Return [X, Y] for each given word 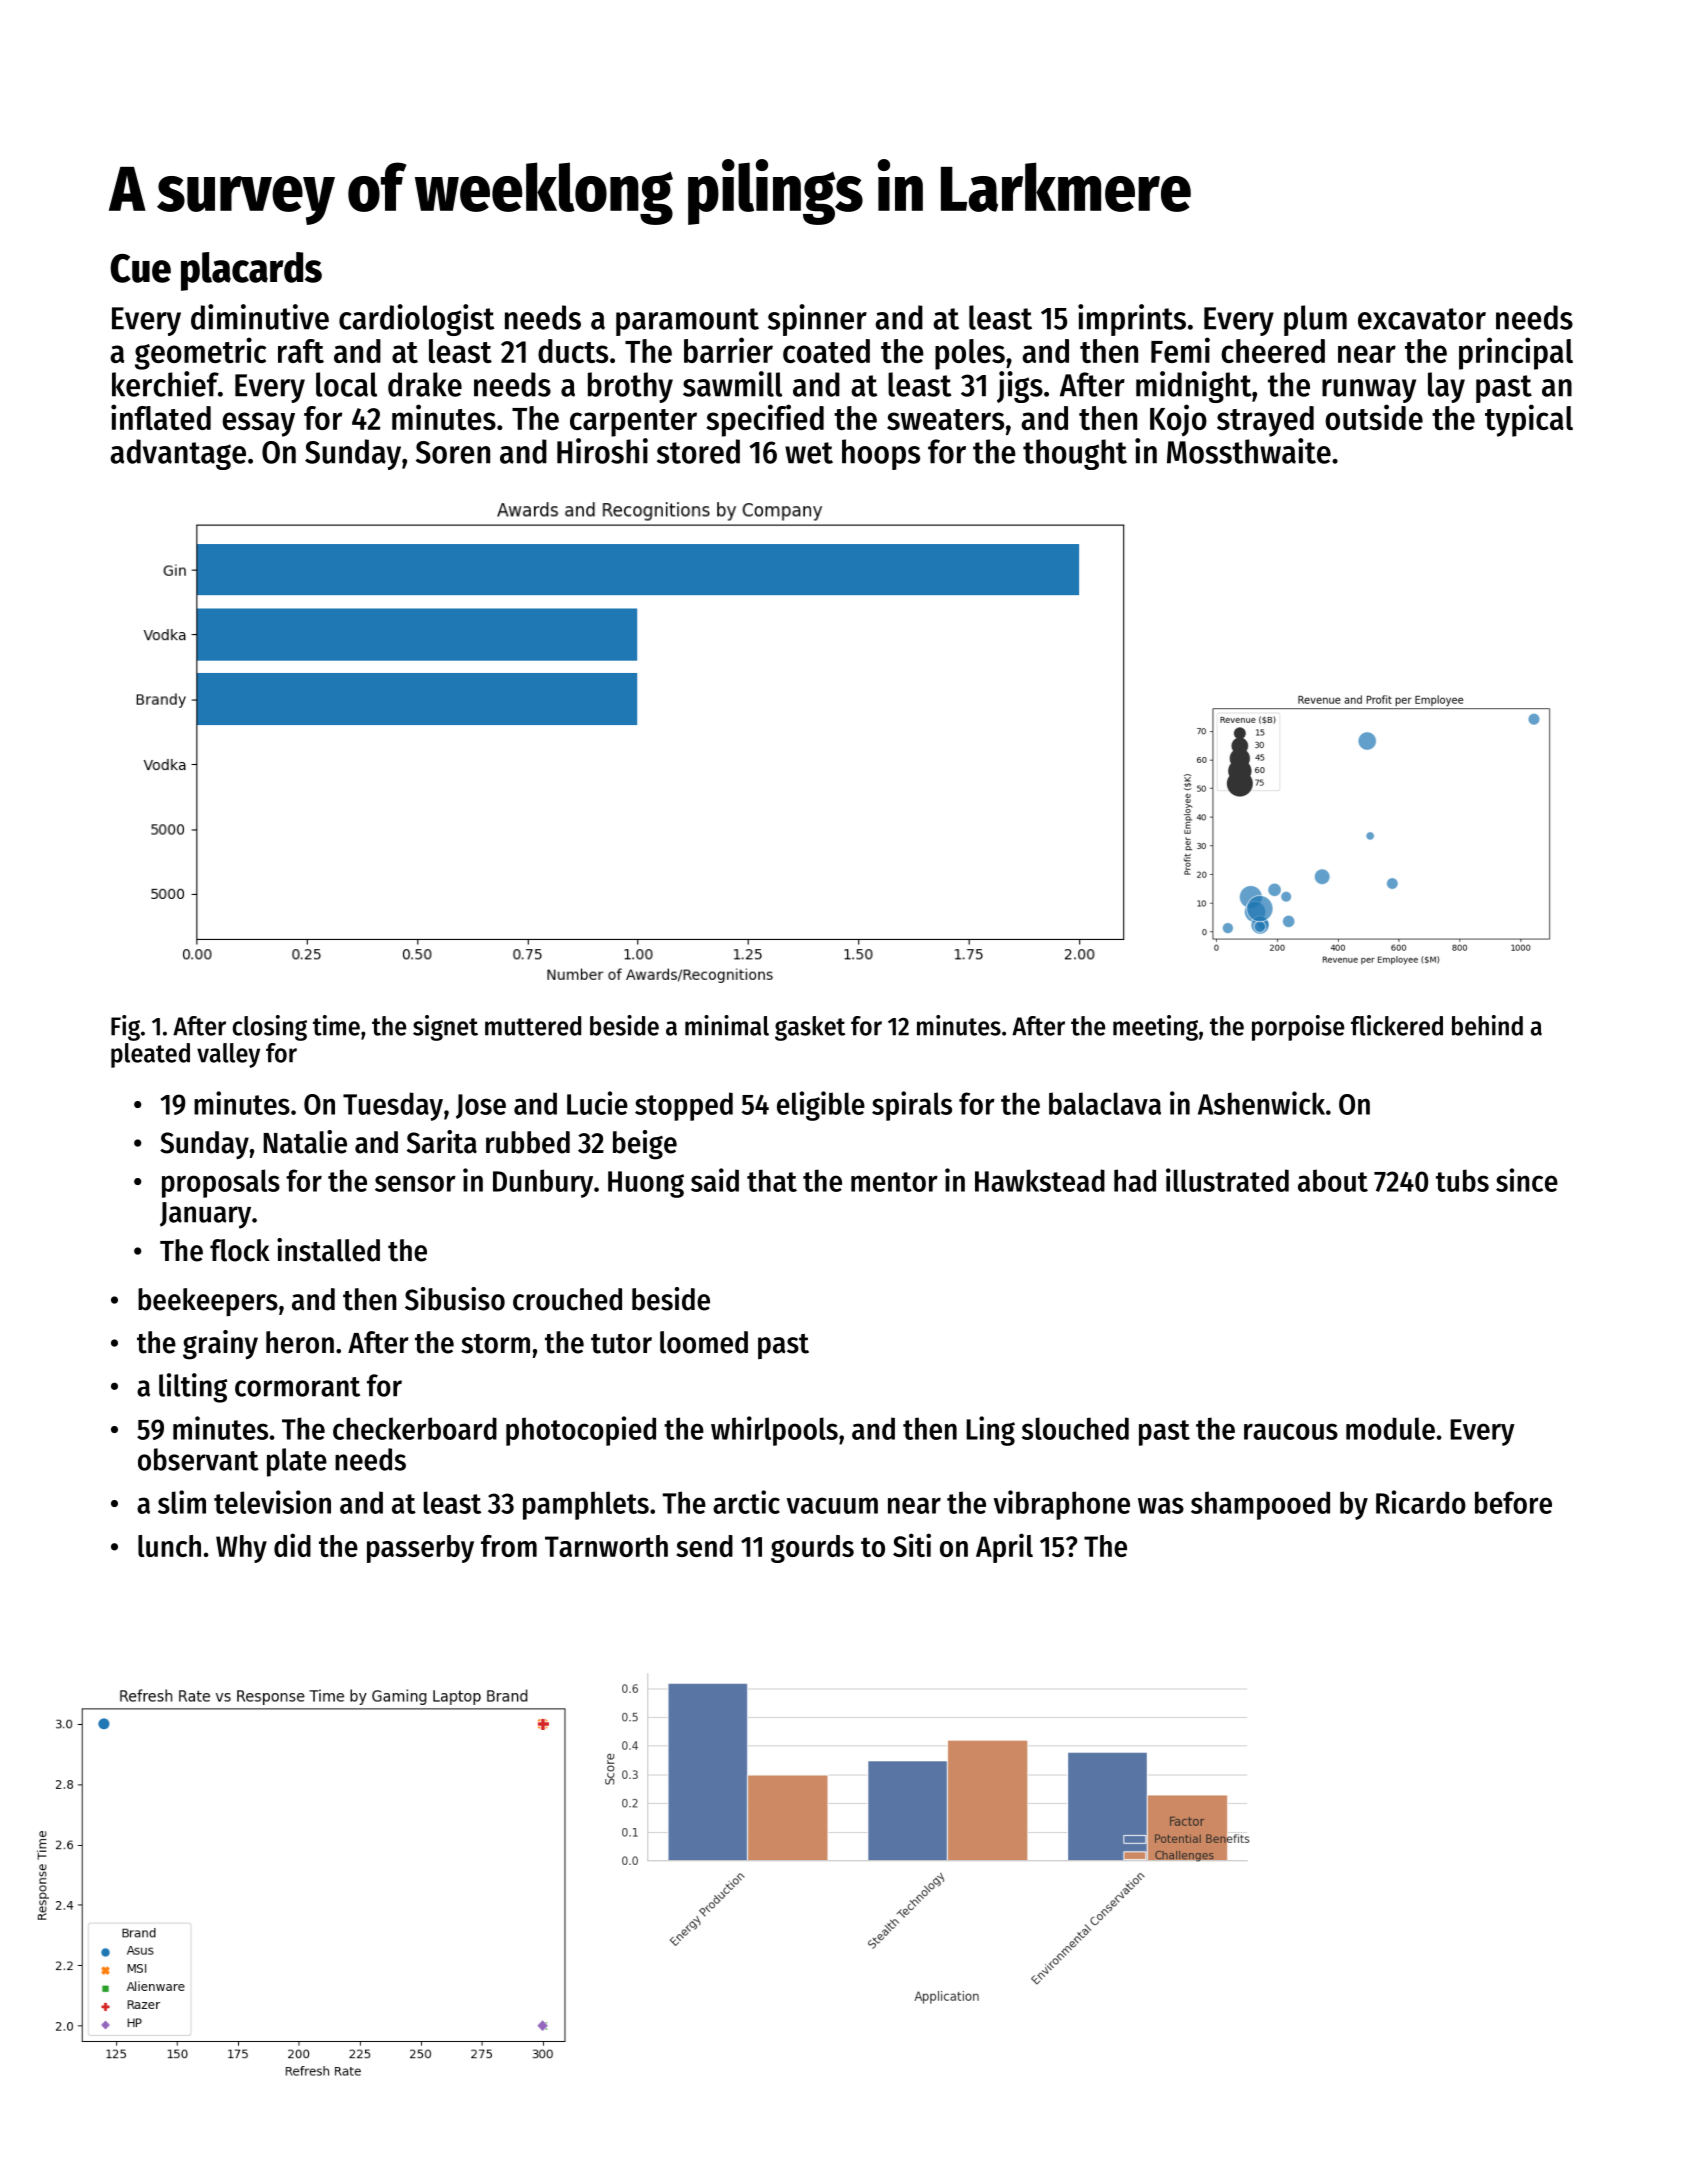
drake [425, 384]
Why [241, 1549]
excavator [1422, 319]
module [1390, 1428]
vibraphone [1061, 1505]
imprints [1132, 320]
